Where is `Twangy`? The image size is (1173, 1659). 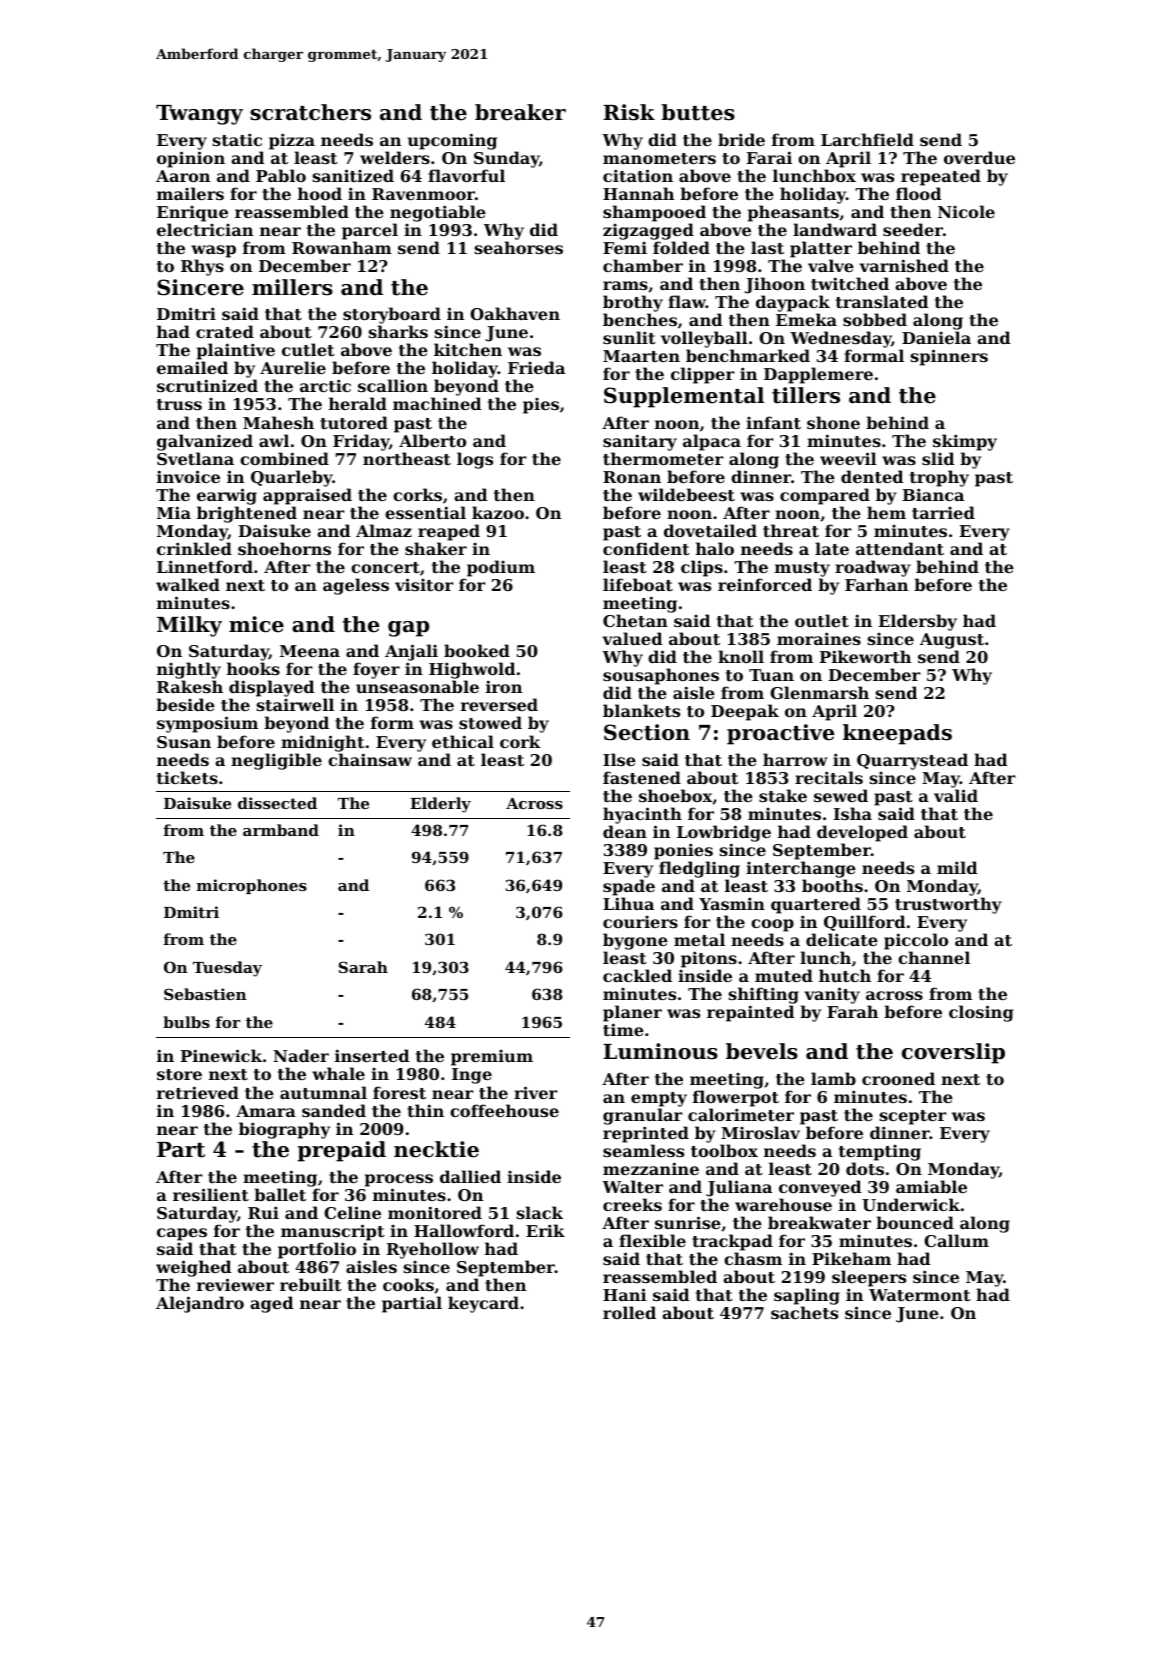
Twangy is located at coordinates (199, 115).
